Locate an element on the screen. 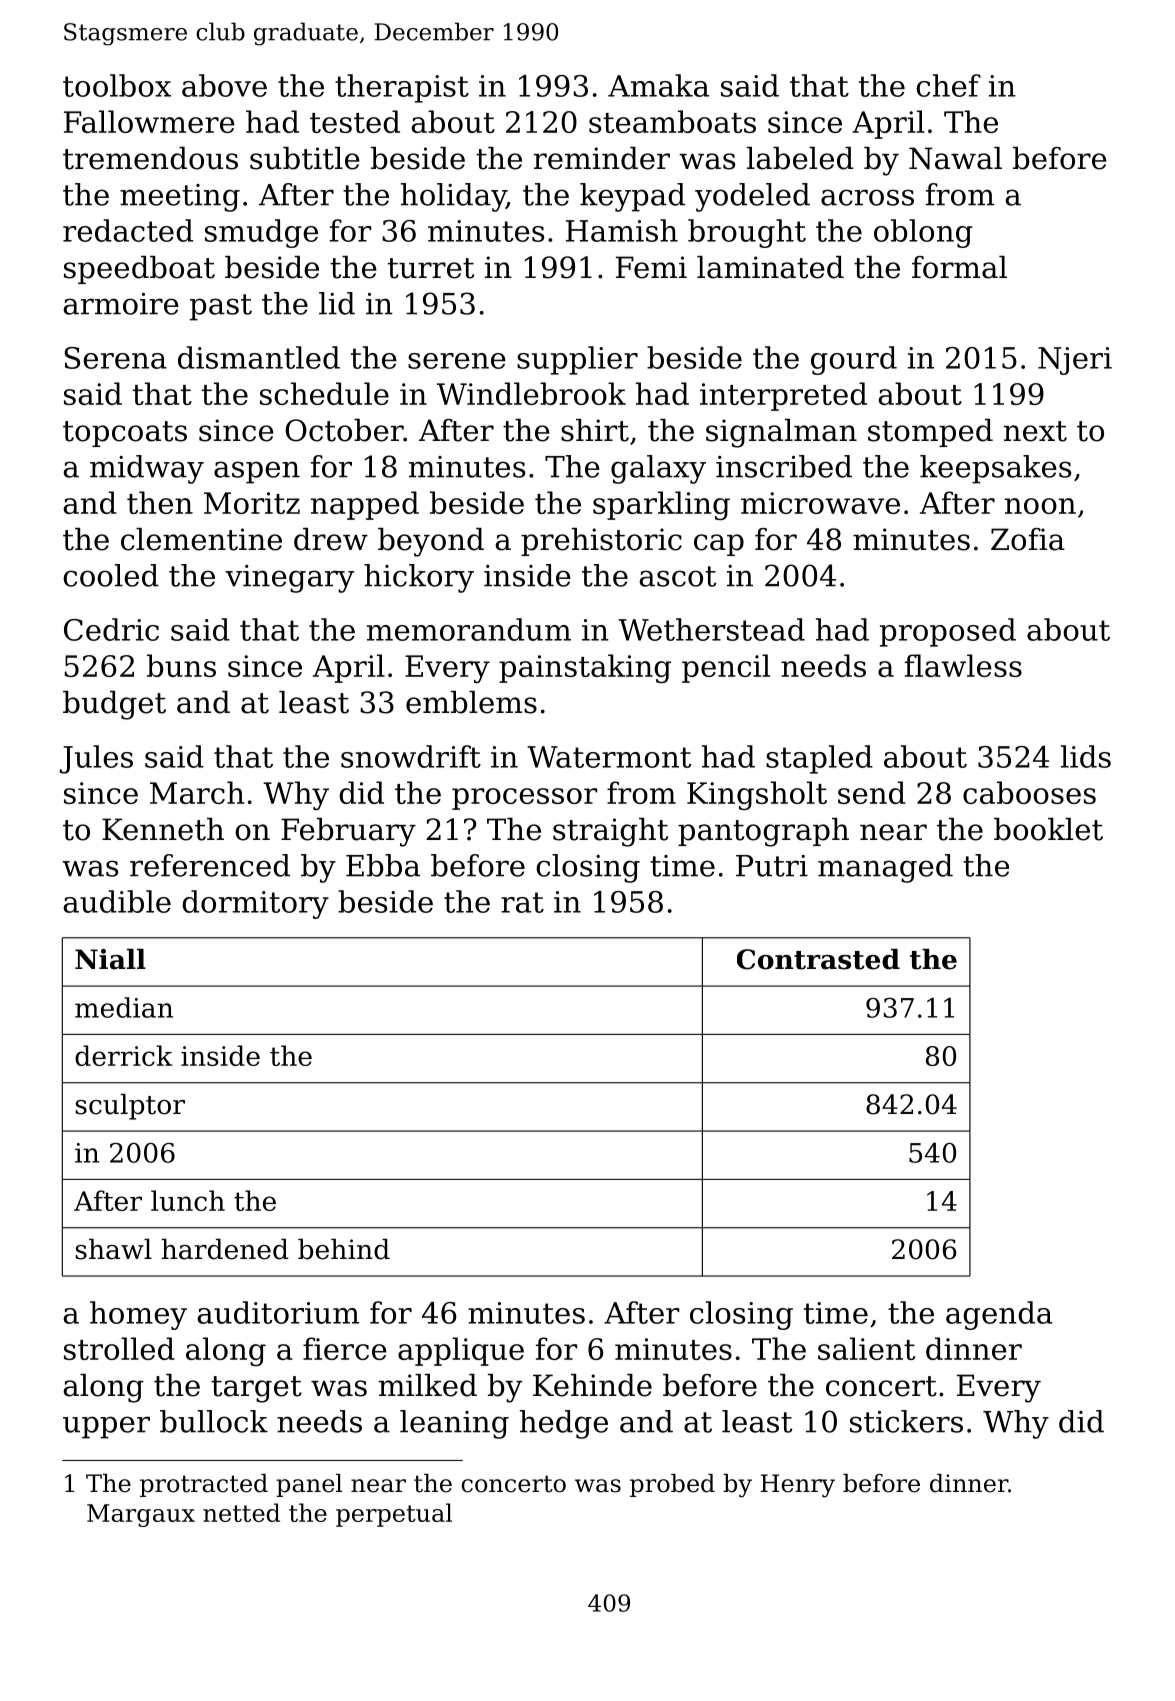 The height and width of the screenshot is (1701, 1175). above is located at coordinates (224, 85).
